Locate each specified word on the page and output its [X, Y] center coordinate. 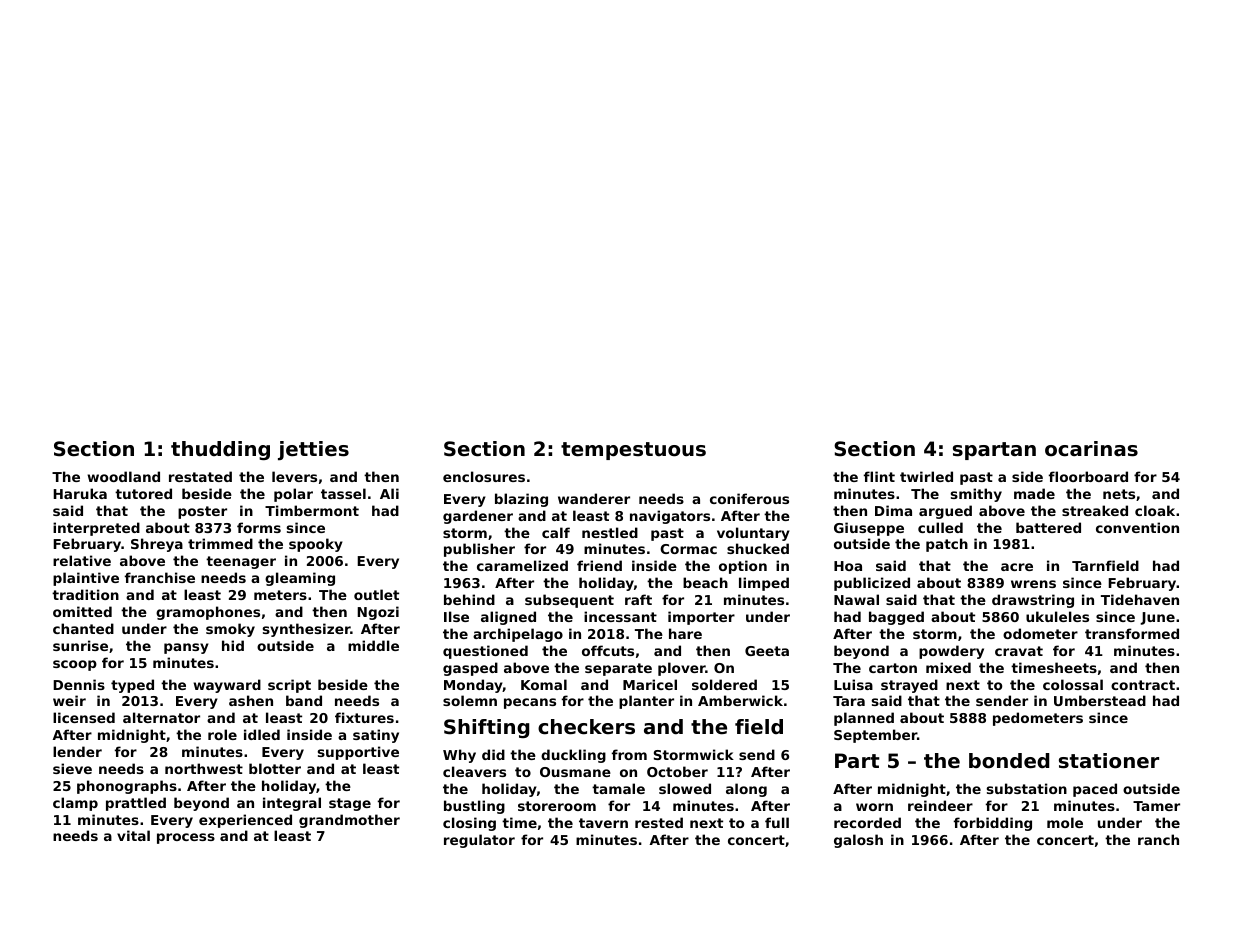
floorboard [1088, 476]
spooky [316, 545]
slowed [685, 788]
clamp [75, 804]
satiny [376, 736]
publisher [479, 550]
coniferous [749, 498]
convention [1137, 527]
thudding [220, 450]
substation [1027, 788]
